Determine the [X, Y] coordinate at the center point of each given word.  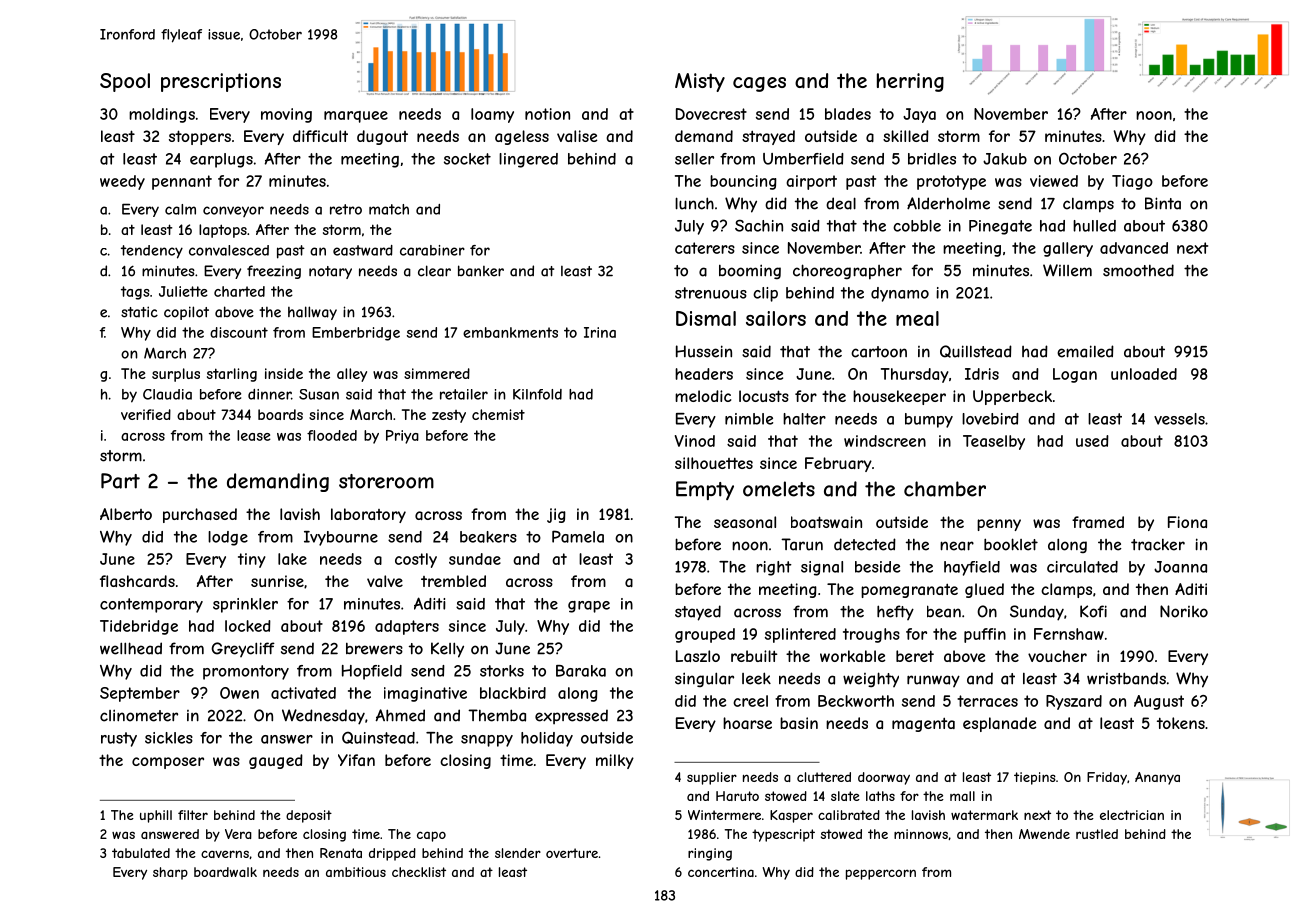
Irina [600, 332]
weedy [122, 182]
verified [146, 414]
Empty [705, 490]
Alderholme [948, 203]
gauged [276, 761]
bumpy [929, 420]
